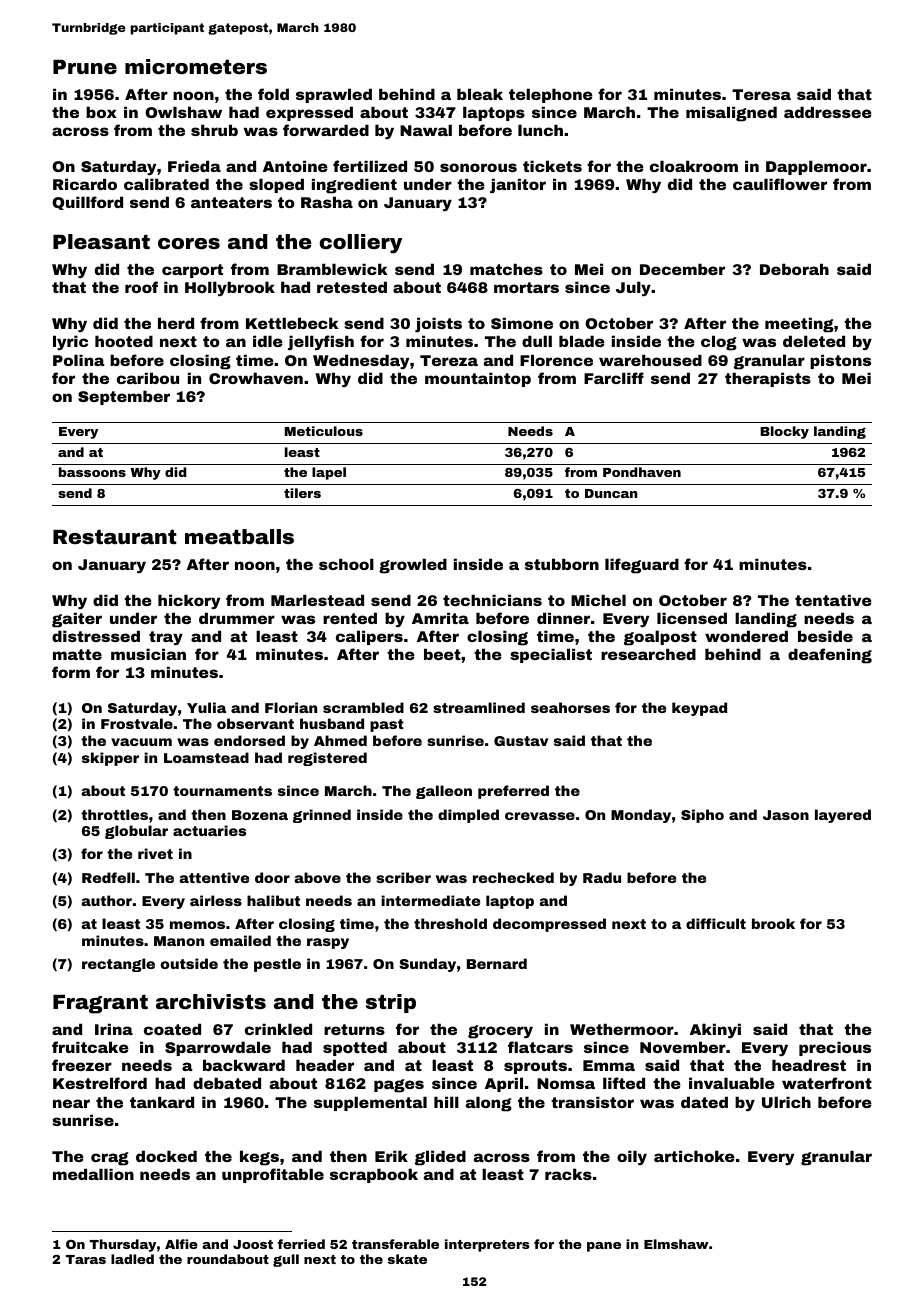  Describe the element at coordinates (487, 1245) in the screenshot. I see `interpreters` at that location.
